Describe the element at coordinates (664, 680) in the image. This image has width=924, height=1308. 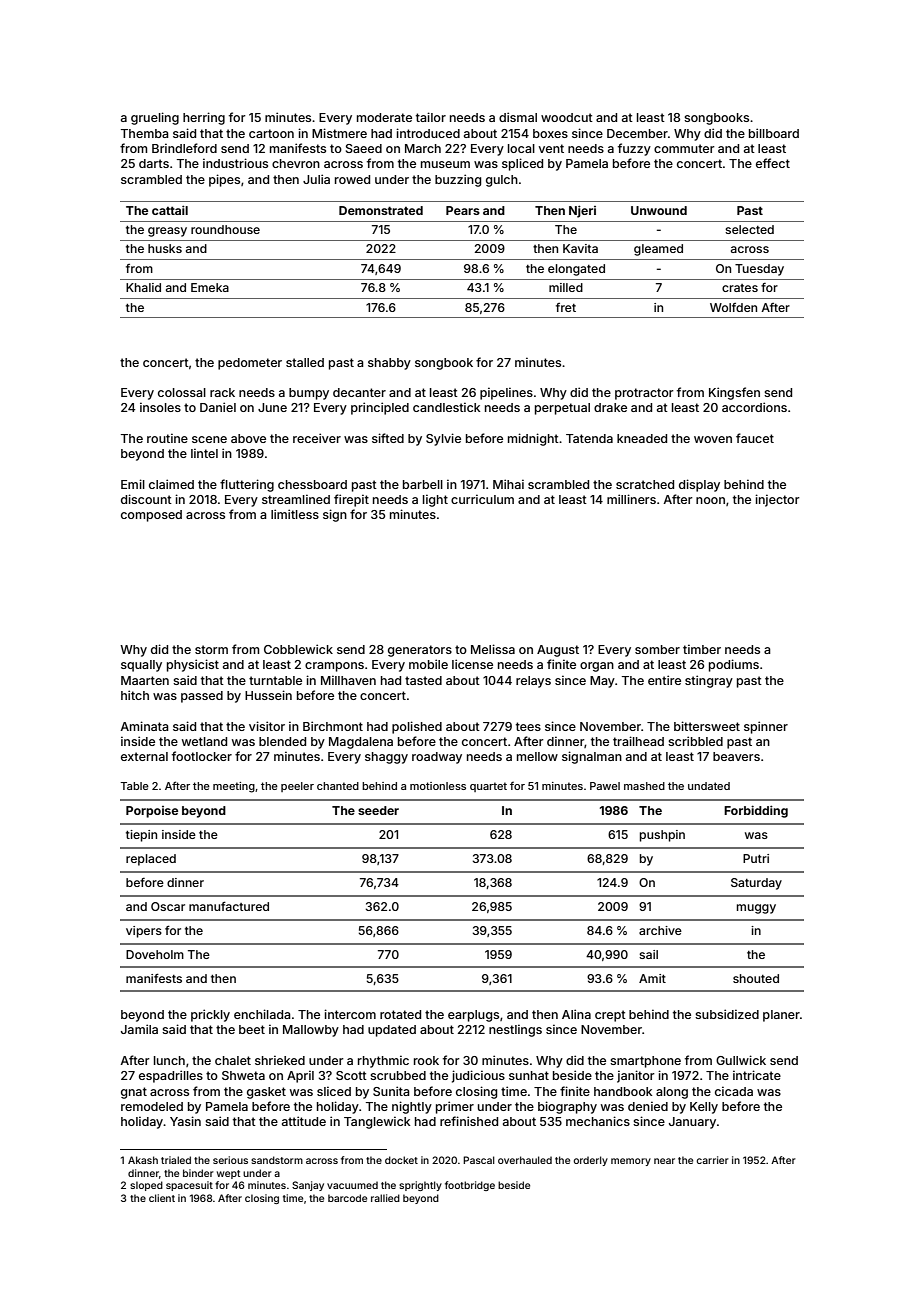
I see `entire` at that location.
